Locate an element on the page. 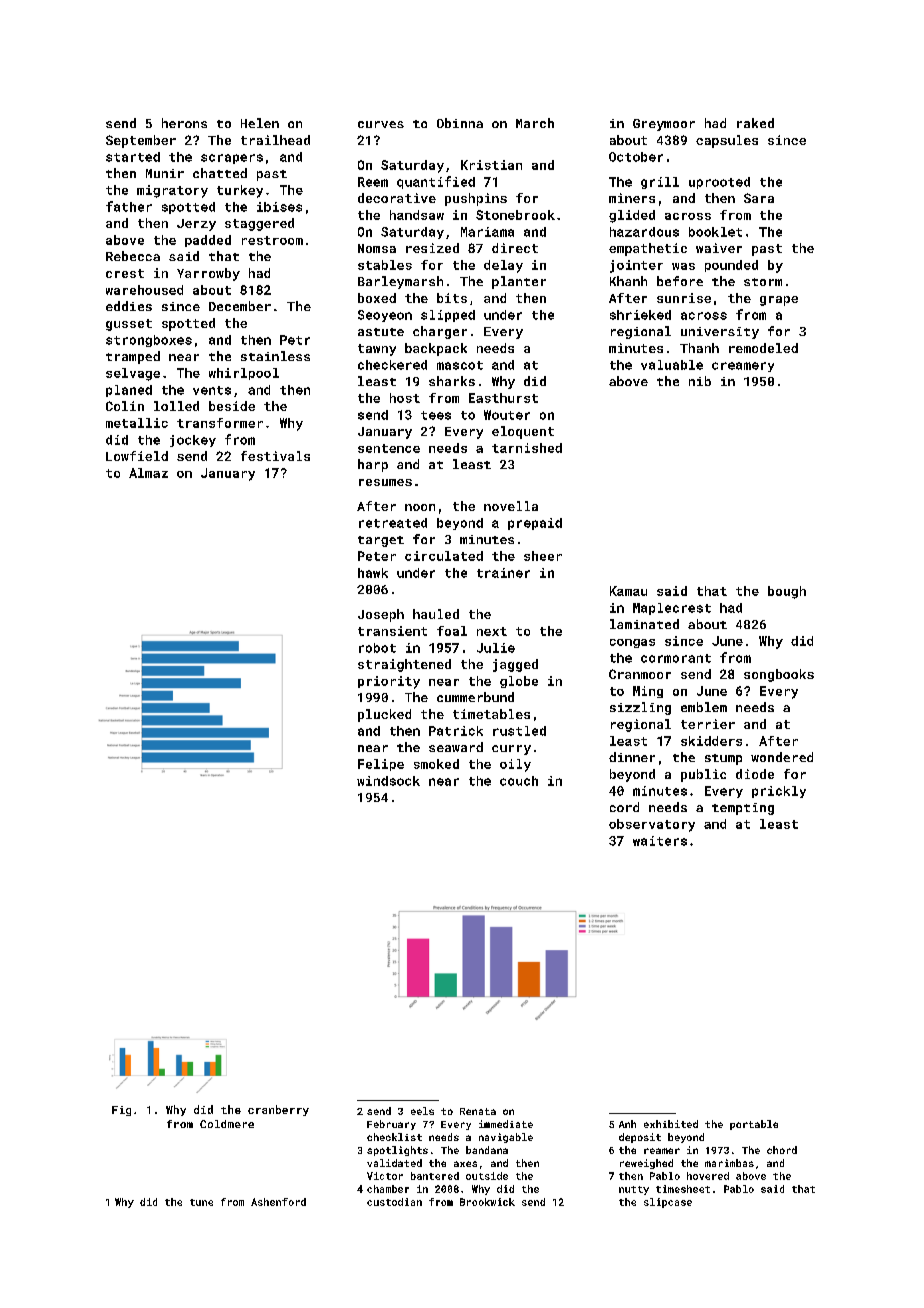  Brookwick is located at coordinates (487, 1202).
